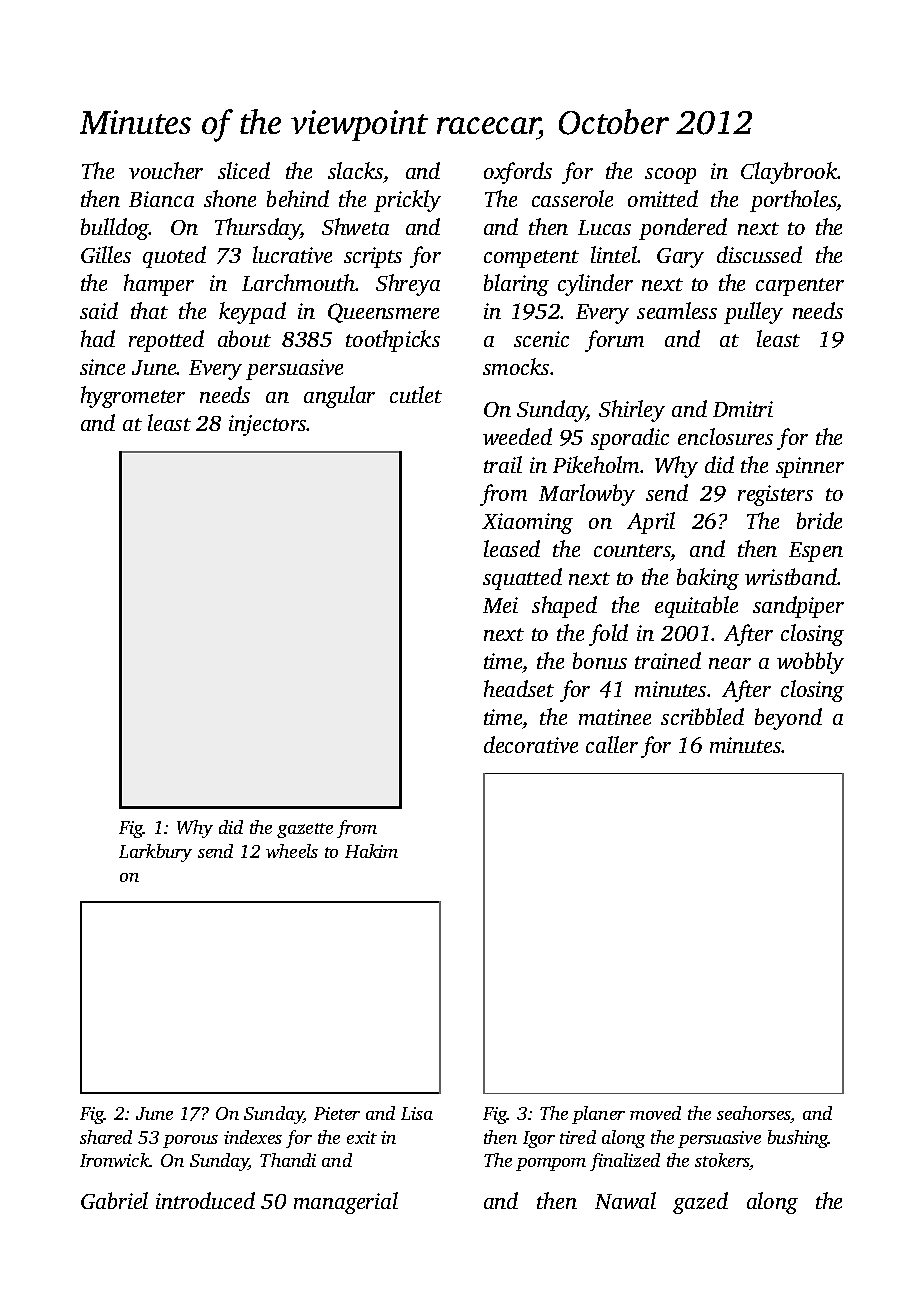 This image has width=924, height=1311. I want to click on moved, so click(655, 1113).
